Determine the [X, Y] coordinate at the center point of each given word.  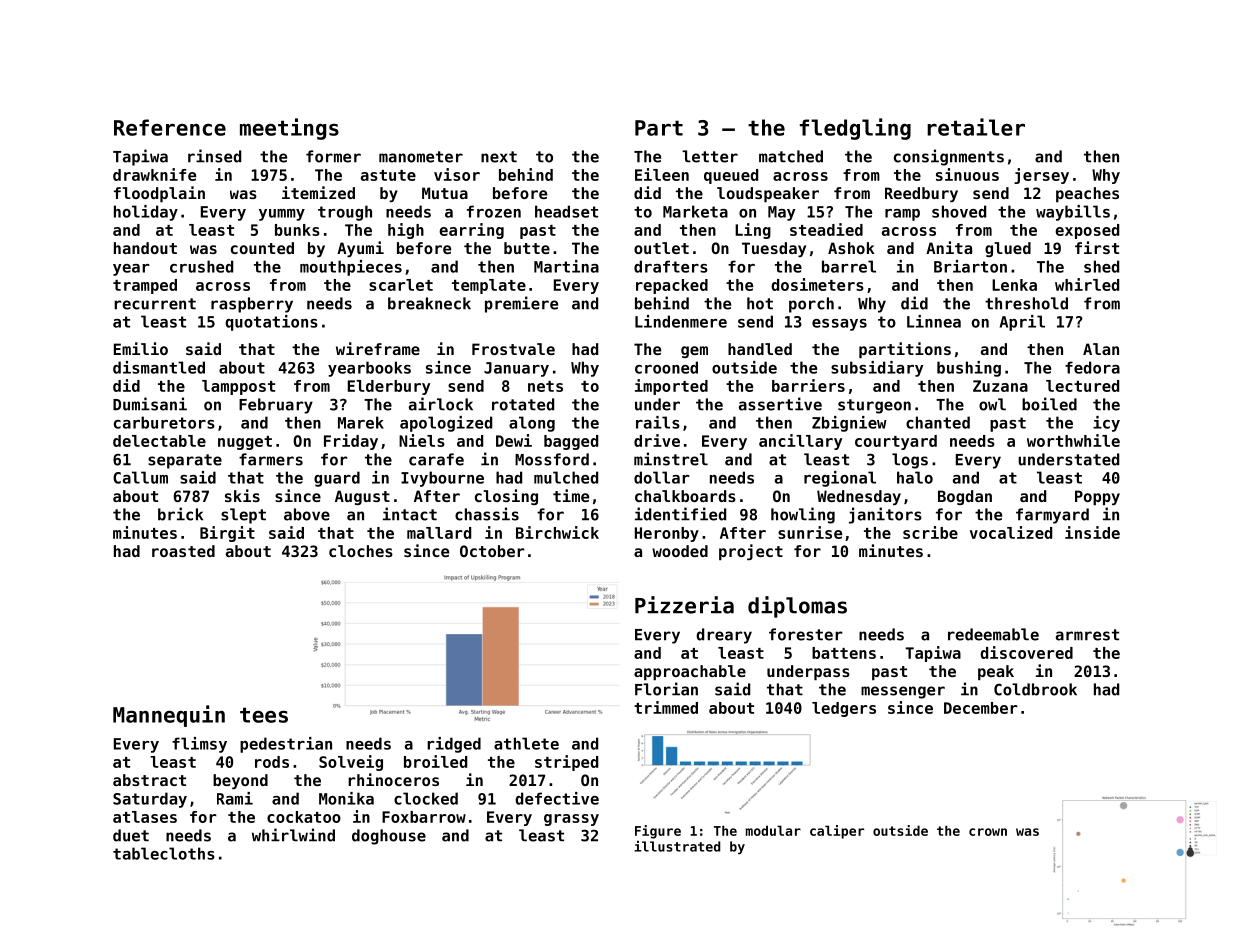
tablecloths [164, 853]
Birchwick [557, 532]
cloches [361, 551]
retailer [976, 127]
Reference [170, 127]
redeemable [993, 634]
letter [710, 156]
